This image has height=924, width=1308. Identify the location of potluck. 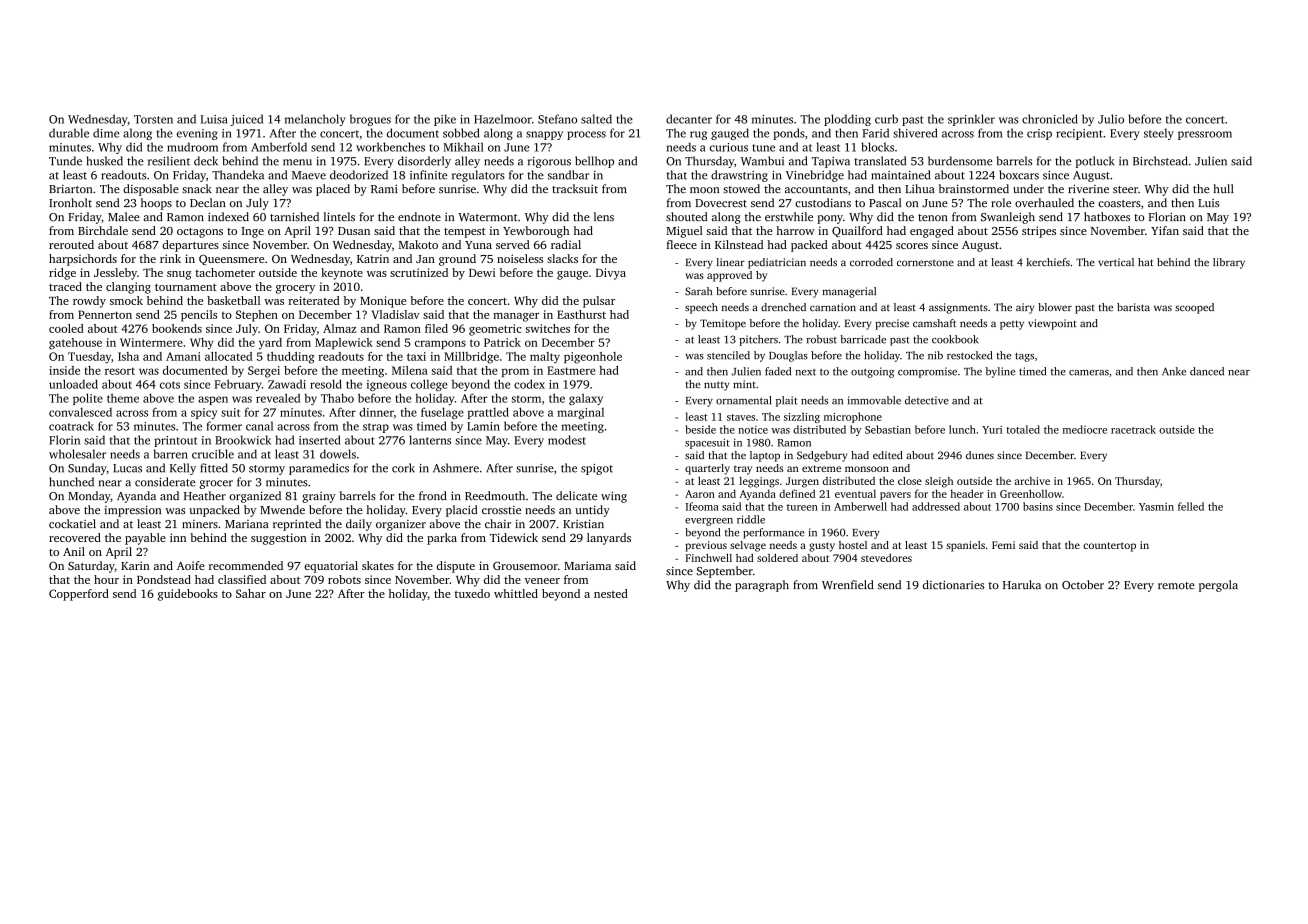
(1095, 162).
